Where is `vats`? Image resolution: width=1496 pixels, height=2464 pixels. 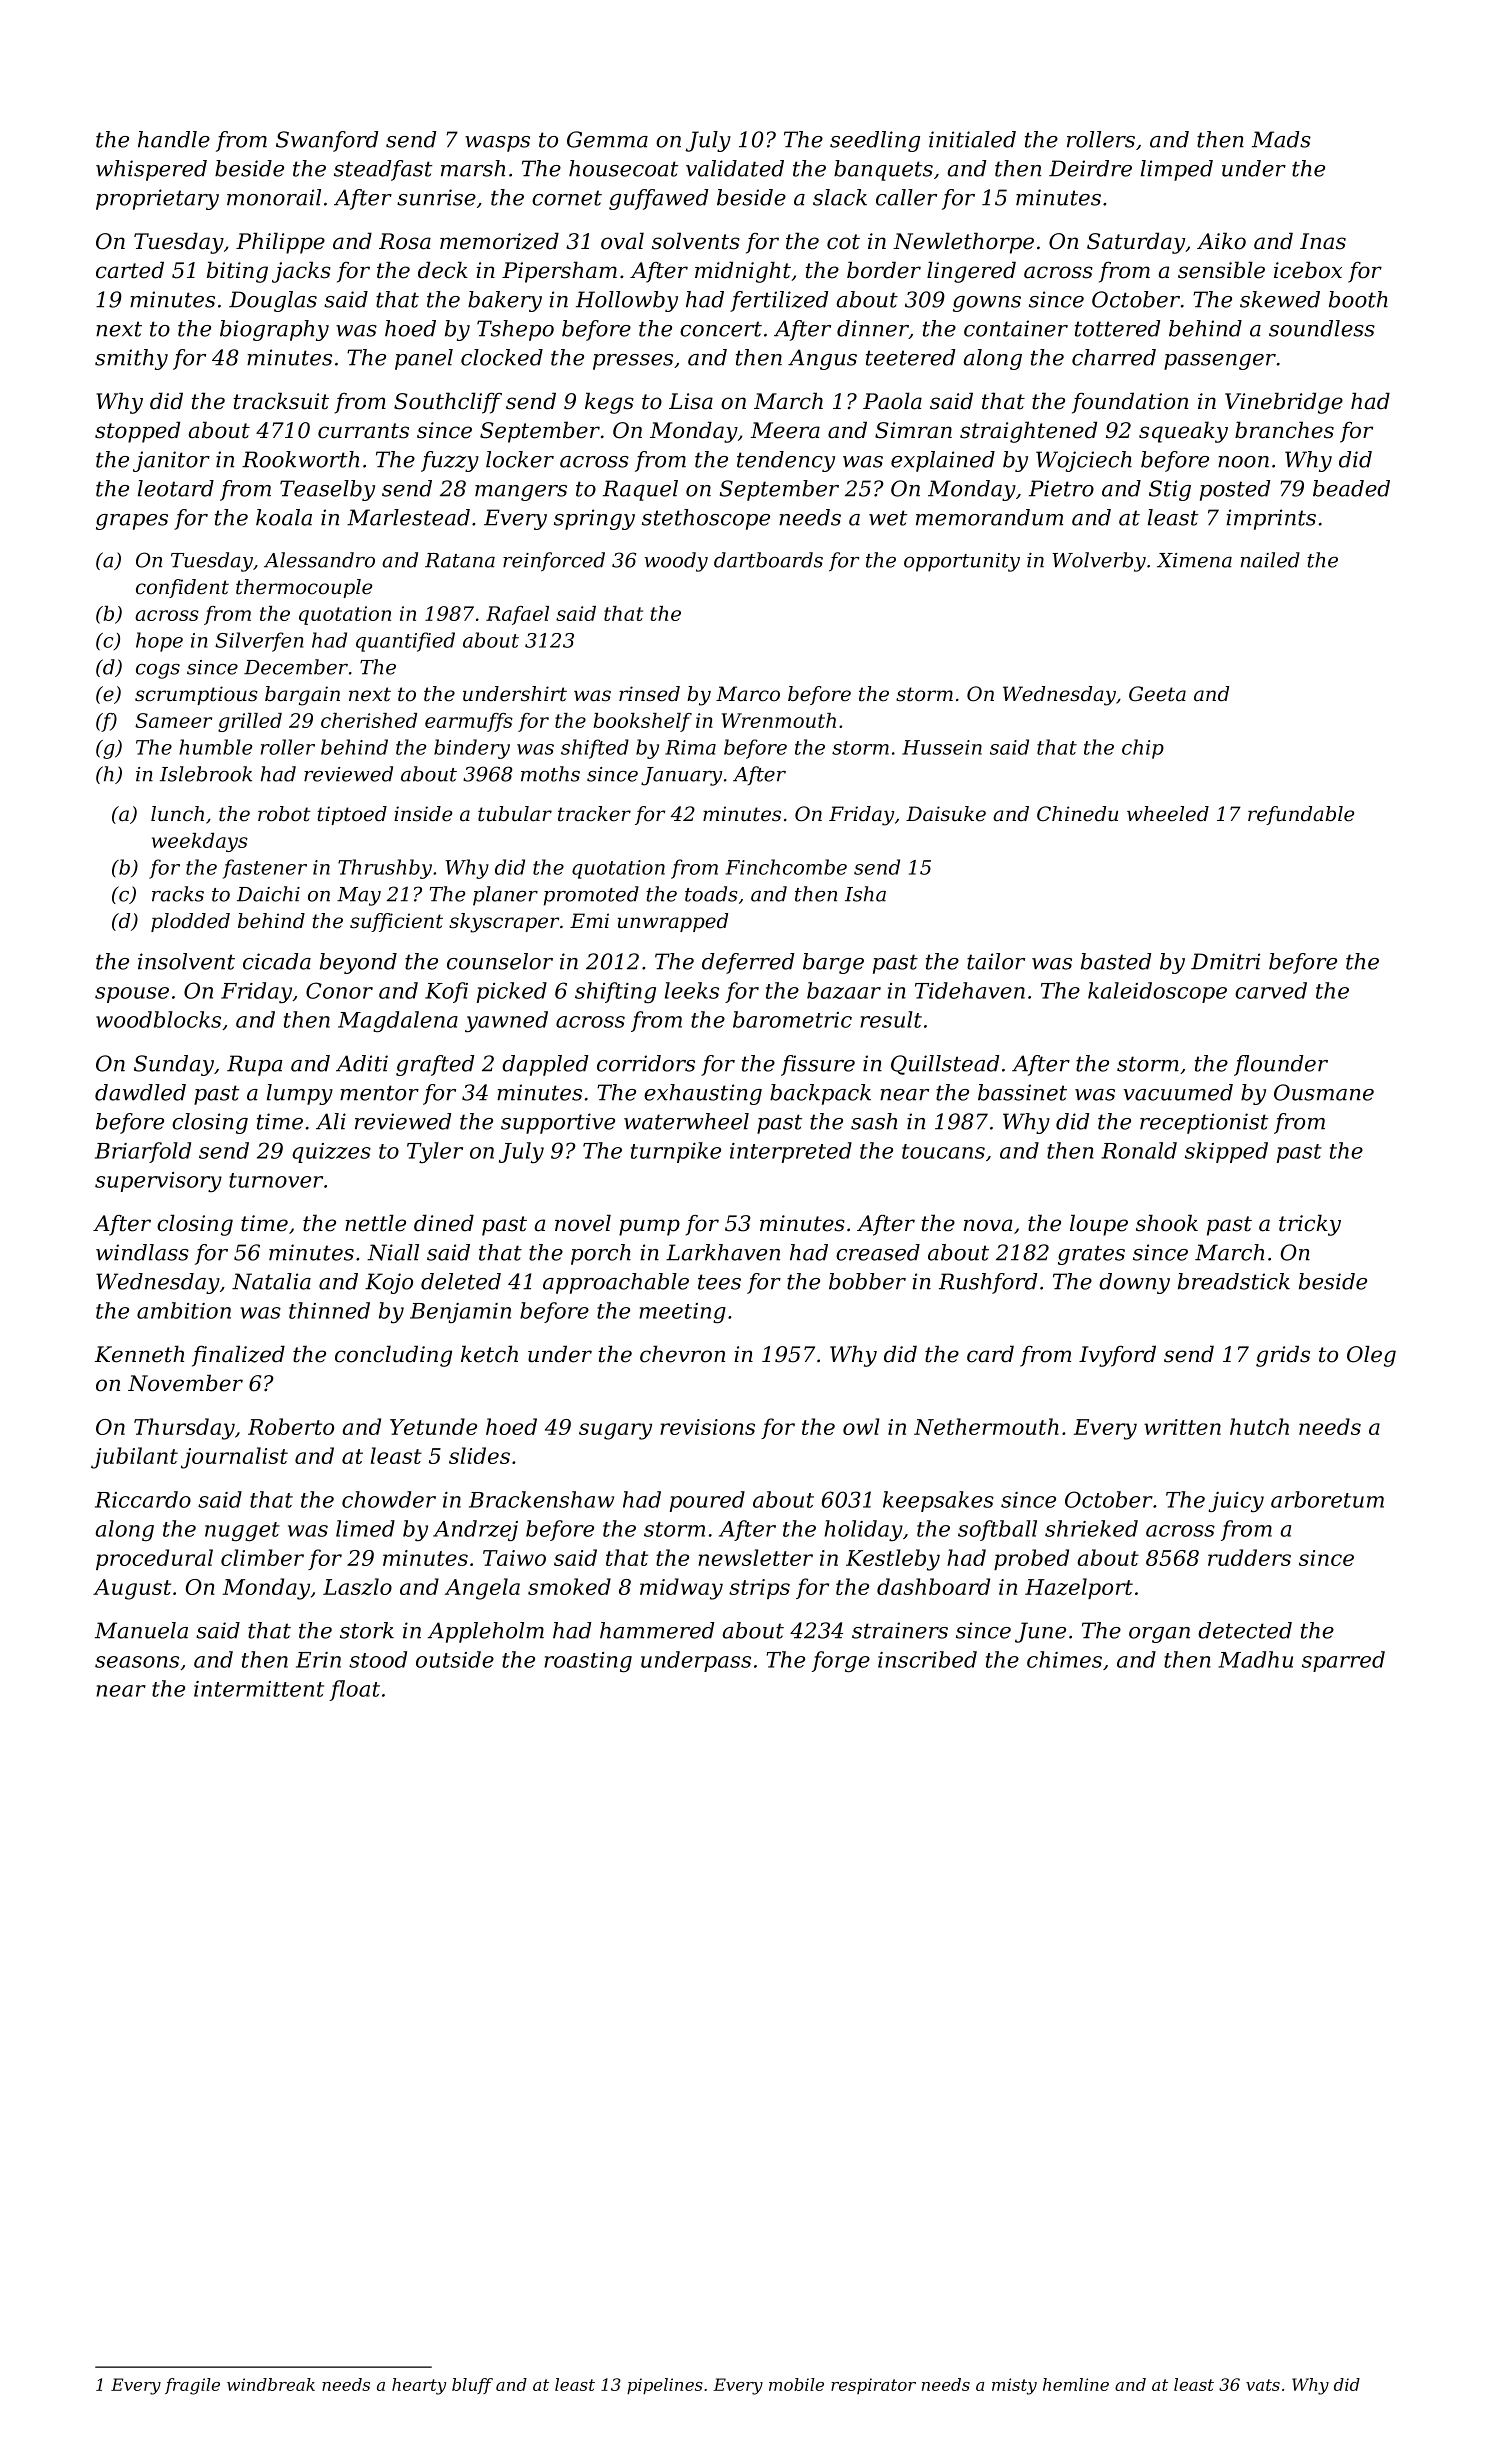 vats is located at coordinates (1263, 2385).
